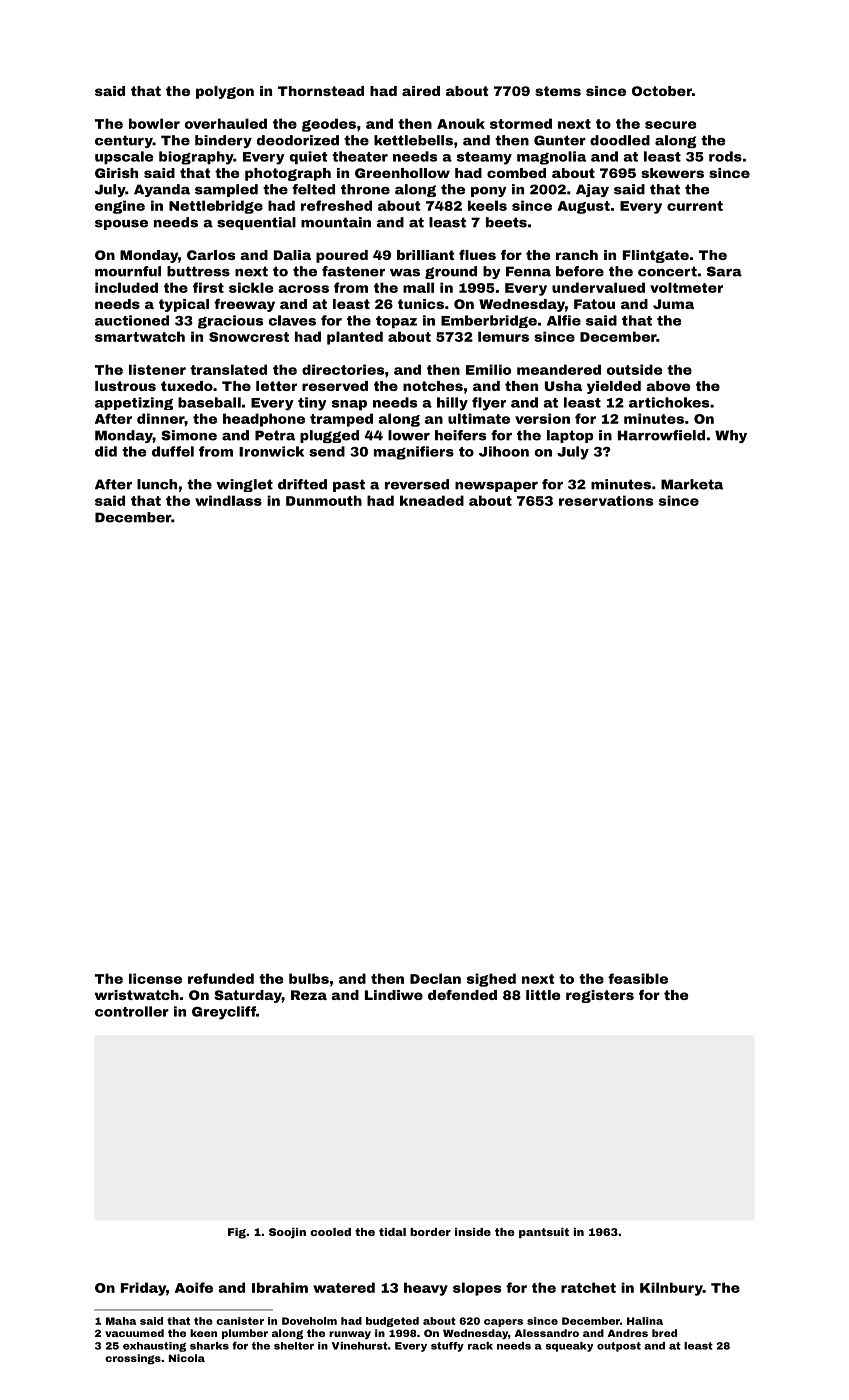 This screenshot has height=1400, width=849. I want to click on rack, so click(480, 1346).
